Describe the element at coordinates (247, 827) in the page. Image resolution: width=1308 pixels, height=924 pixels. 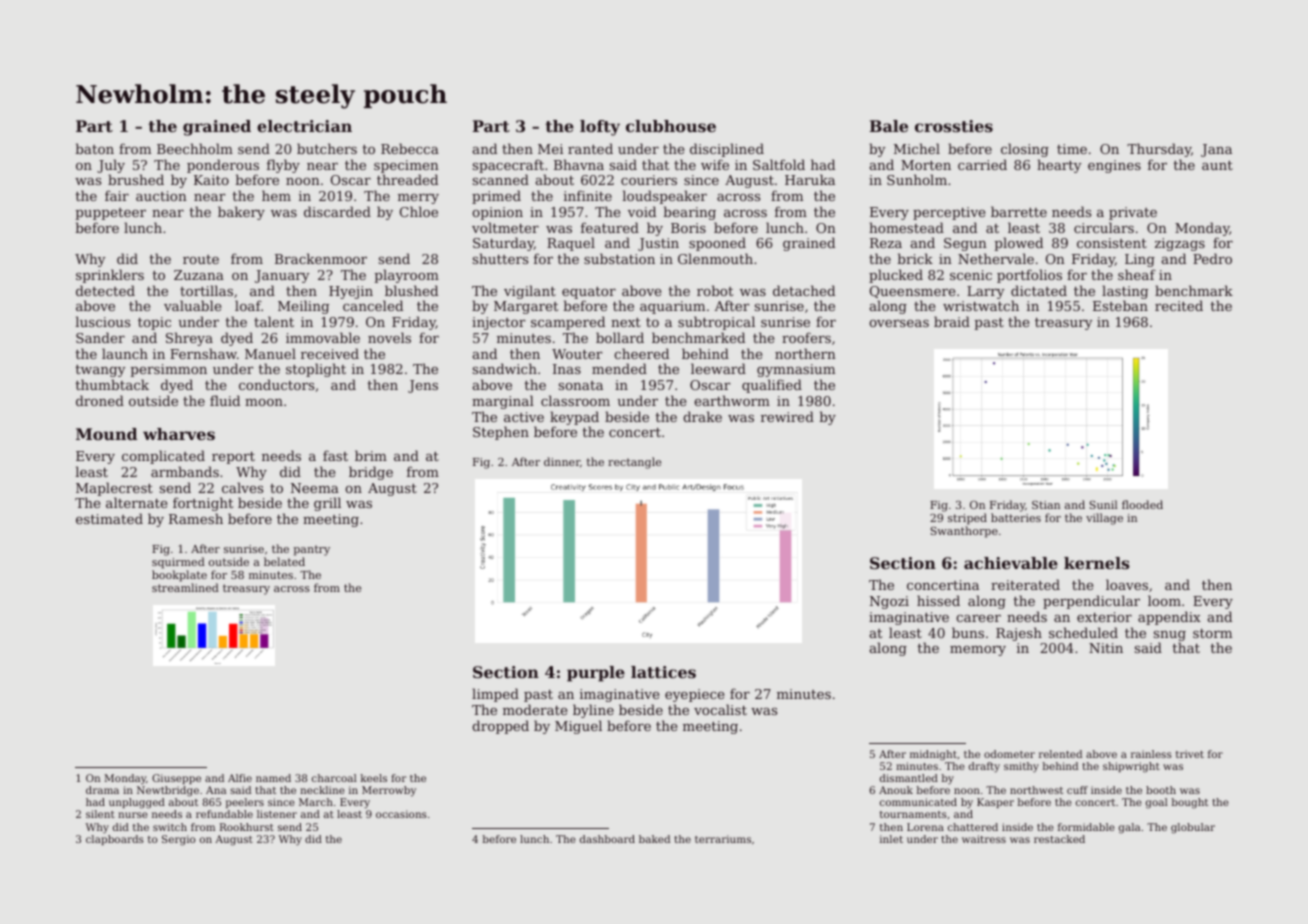
I see `Rookhurst` at that location.
